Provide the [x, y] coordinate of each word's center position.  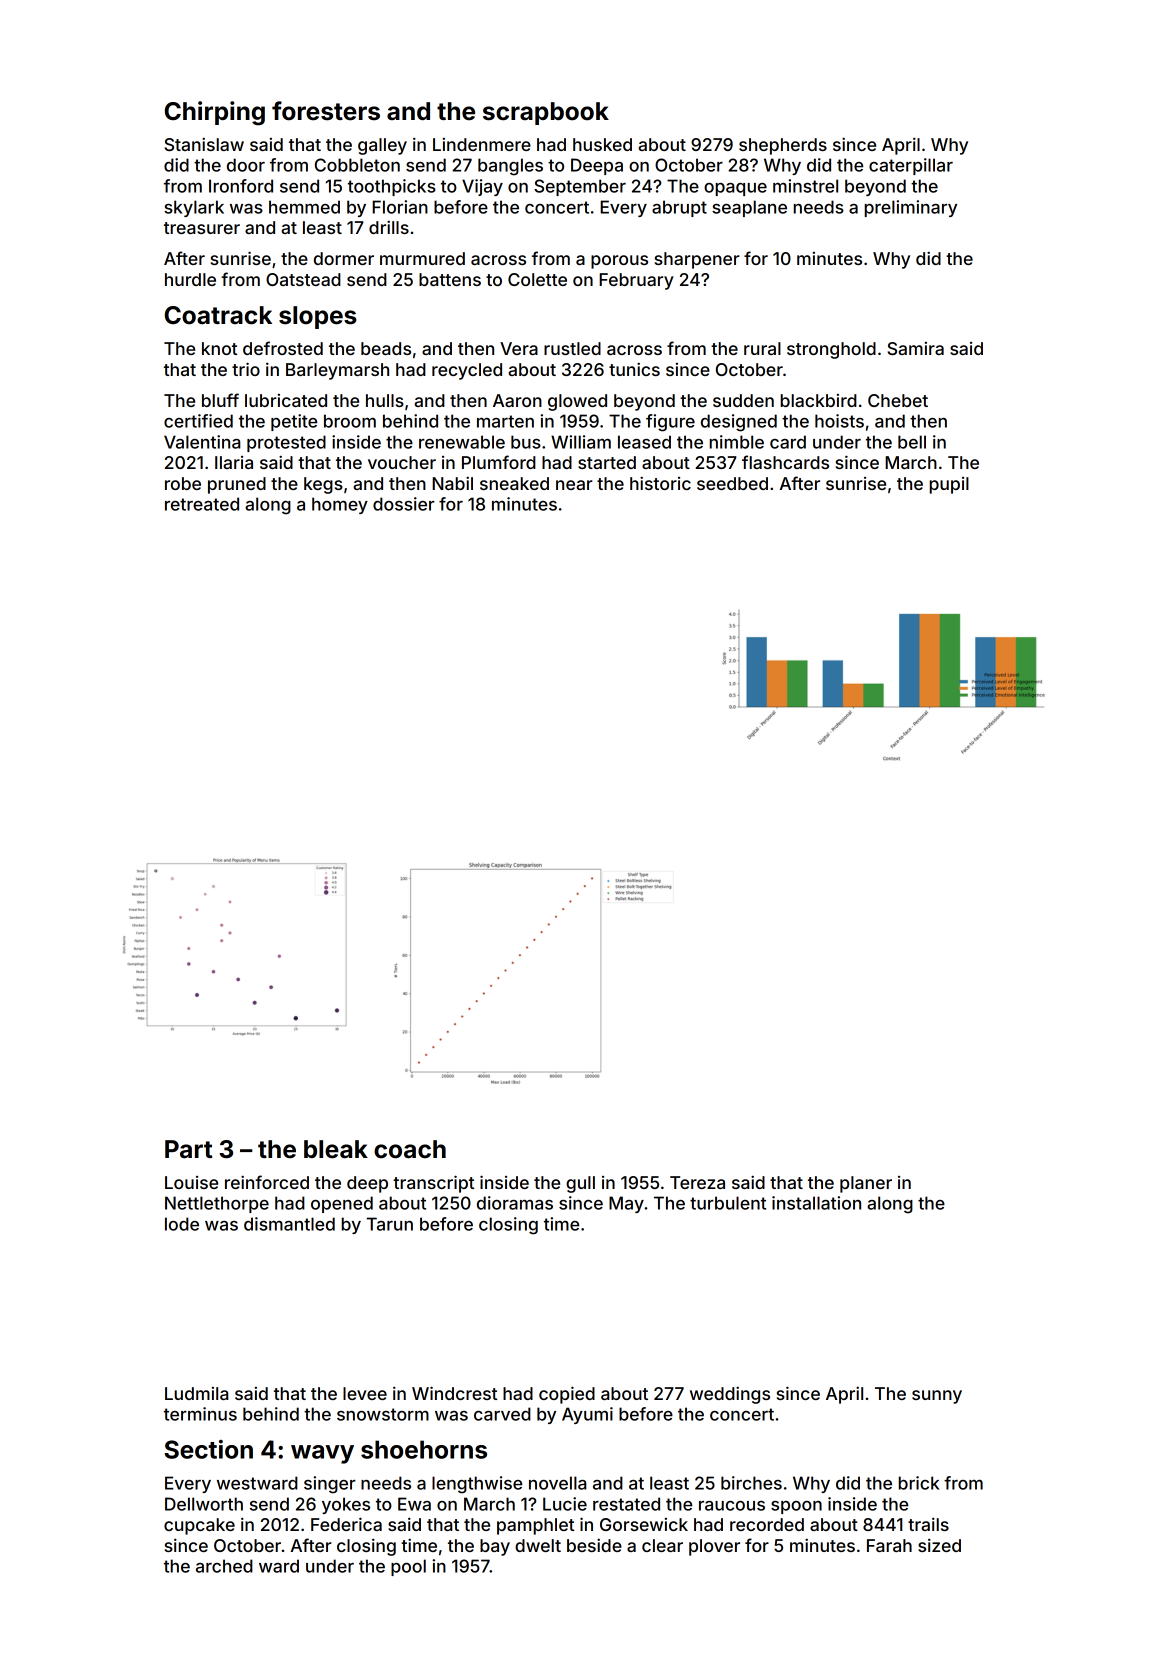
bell [912, 442]
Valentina [202, 442]
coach [410, 1149]
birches [751, 1483]
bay [495, 1547]
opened [342, 1204]
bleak [336, 1149]
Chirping [215, 113]
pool [408, 1567]
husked [602, 144]
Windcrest [454, 1393]
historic [660, 483]
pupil [949, 485]
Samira [916, 348]
